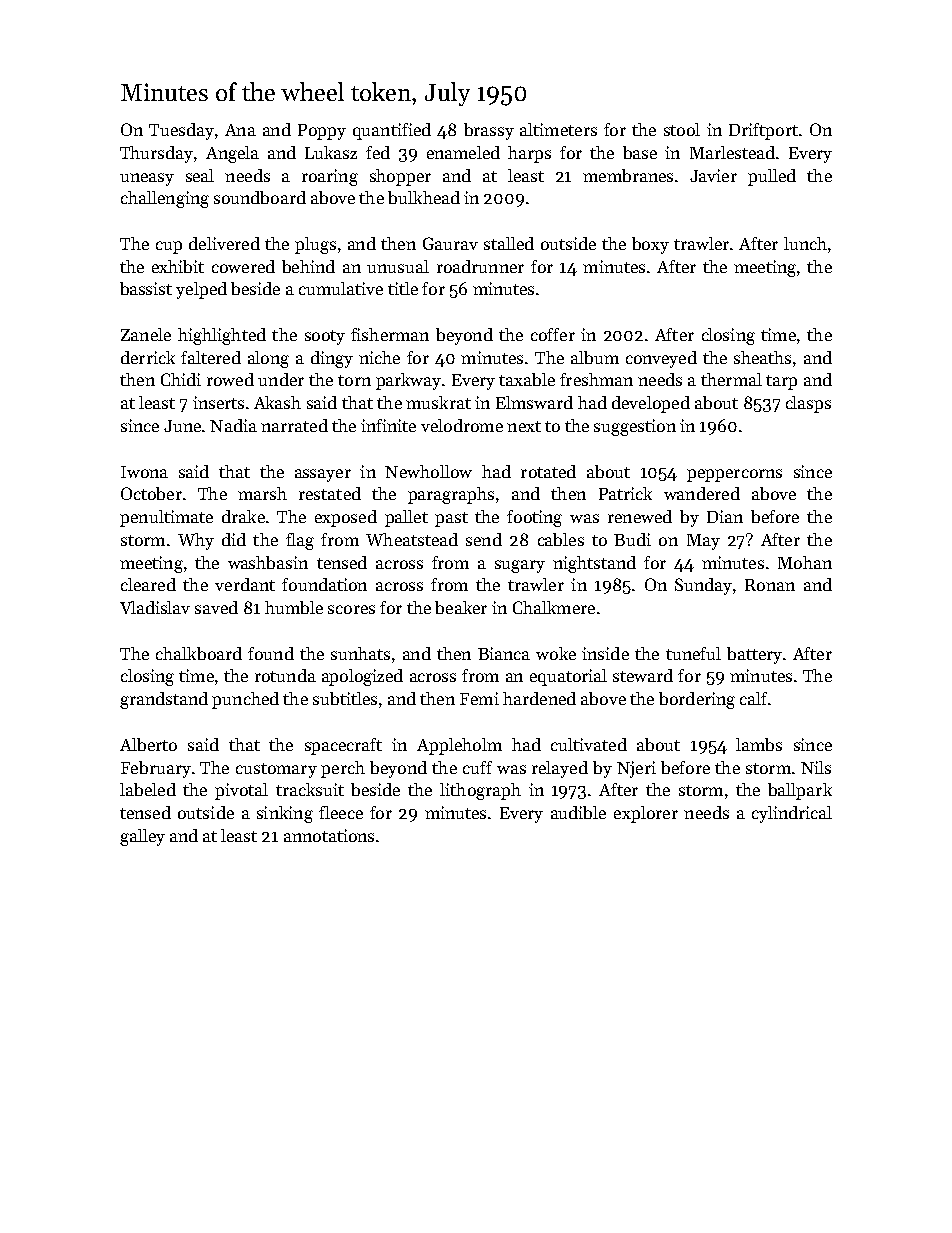 The image size is (952, 1233). What do you see at coordinates (241, 791) in the screenshot?
I see `pivotal` at bounding box center [241, 791].
